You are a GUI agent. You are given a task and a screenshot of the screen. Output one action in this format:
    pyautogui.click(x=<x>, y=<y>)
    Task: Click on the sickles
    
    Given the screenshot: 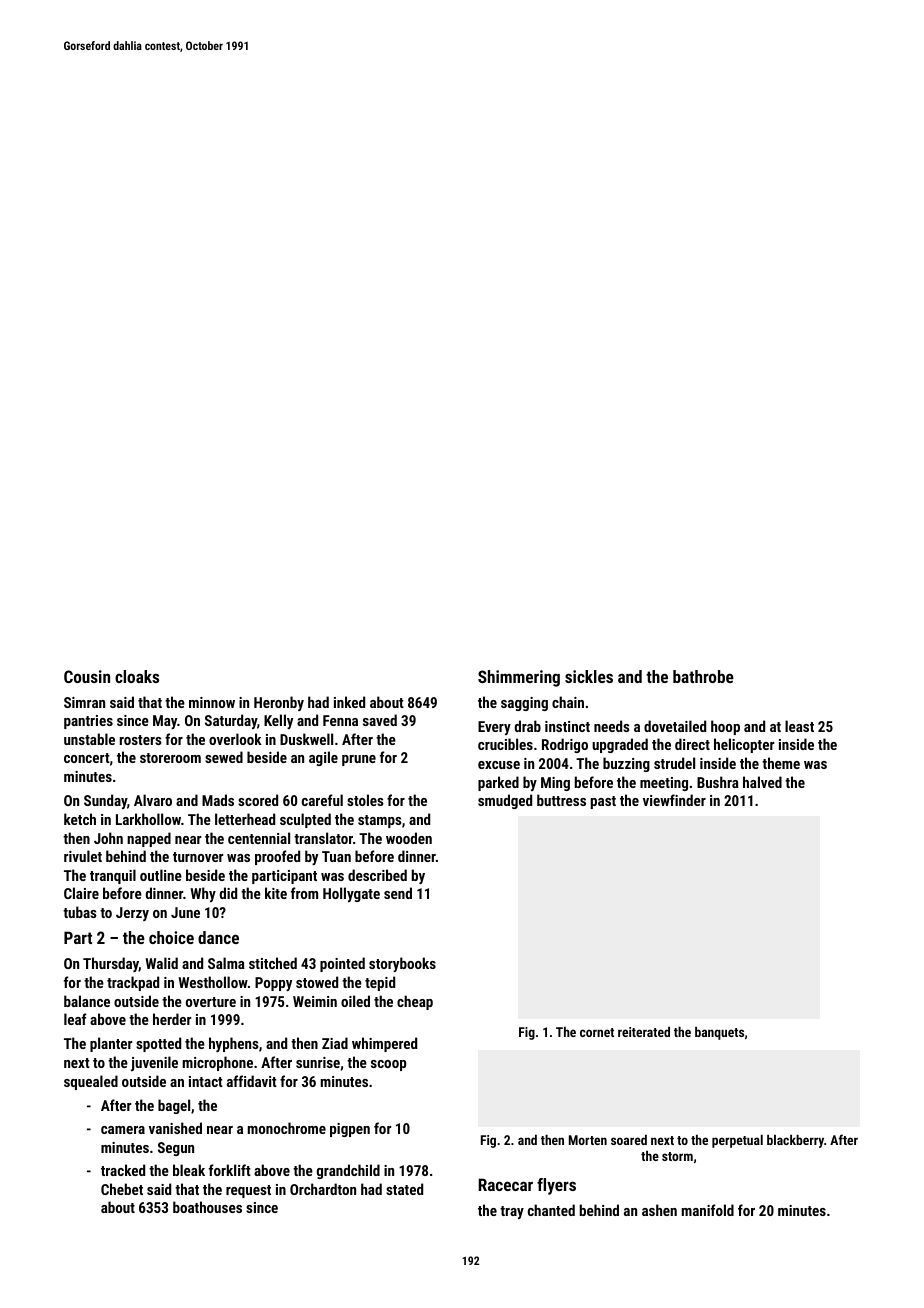 What is the action you would take?
    pyautogui.click(x=589, y=676)
